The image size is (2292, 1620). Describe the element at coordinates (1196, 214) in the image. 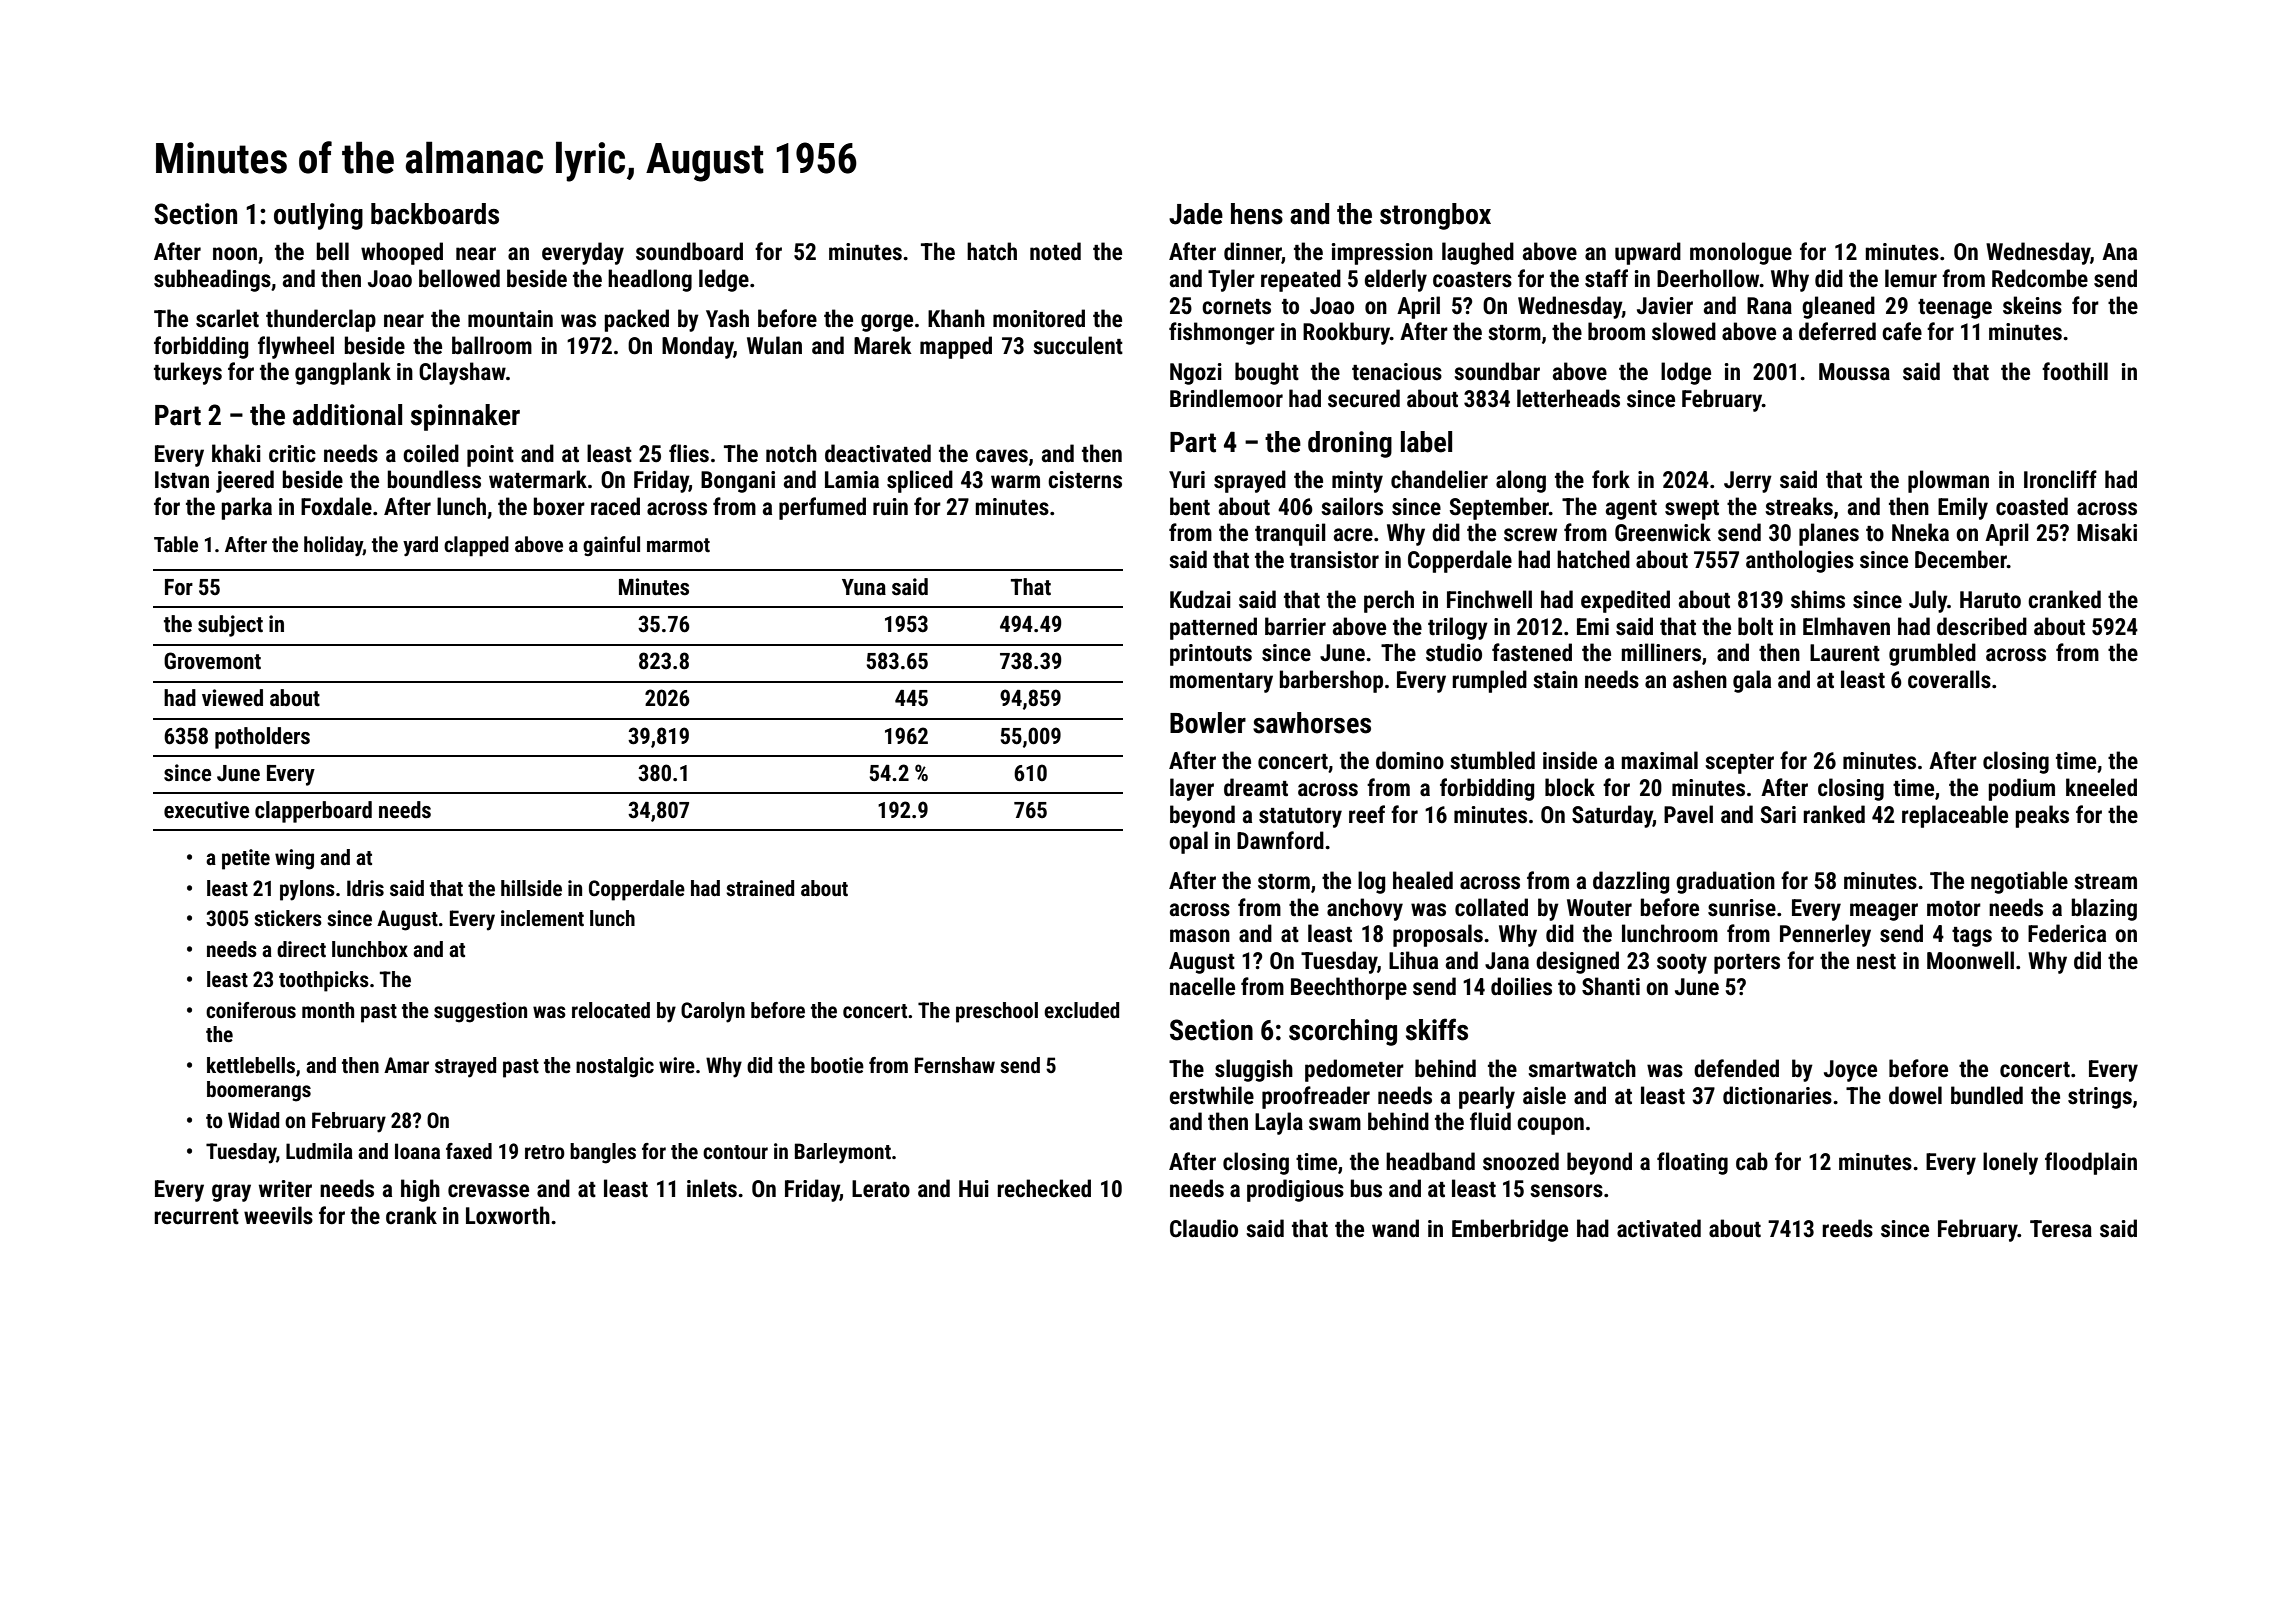

I see `Jade` at that location.
